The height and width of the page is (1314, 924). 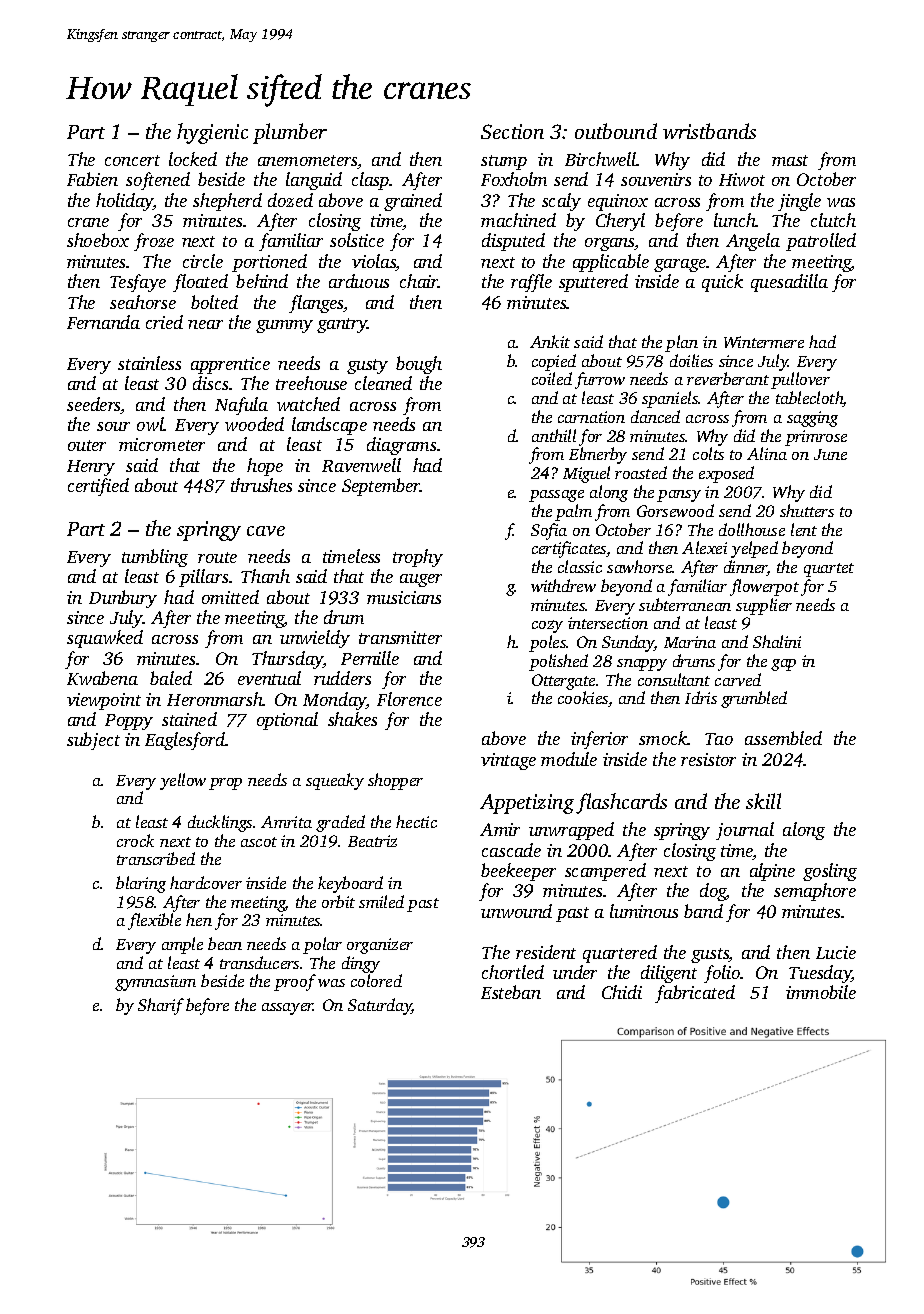 I want to click on shutters, so click(x=807, y=510).
